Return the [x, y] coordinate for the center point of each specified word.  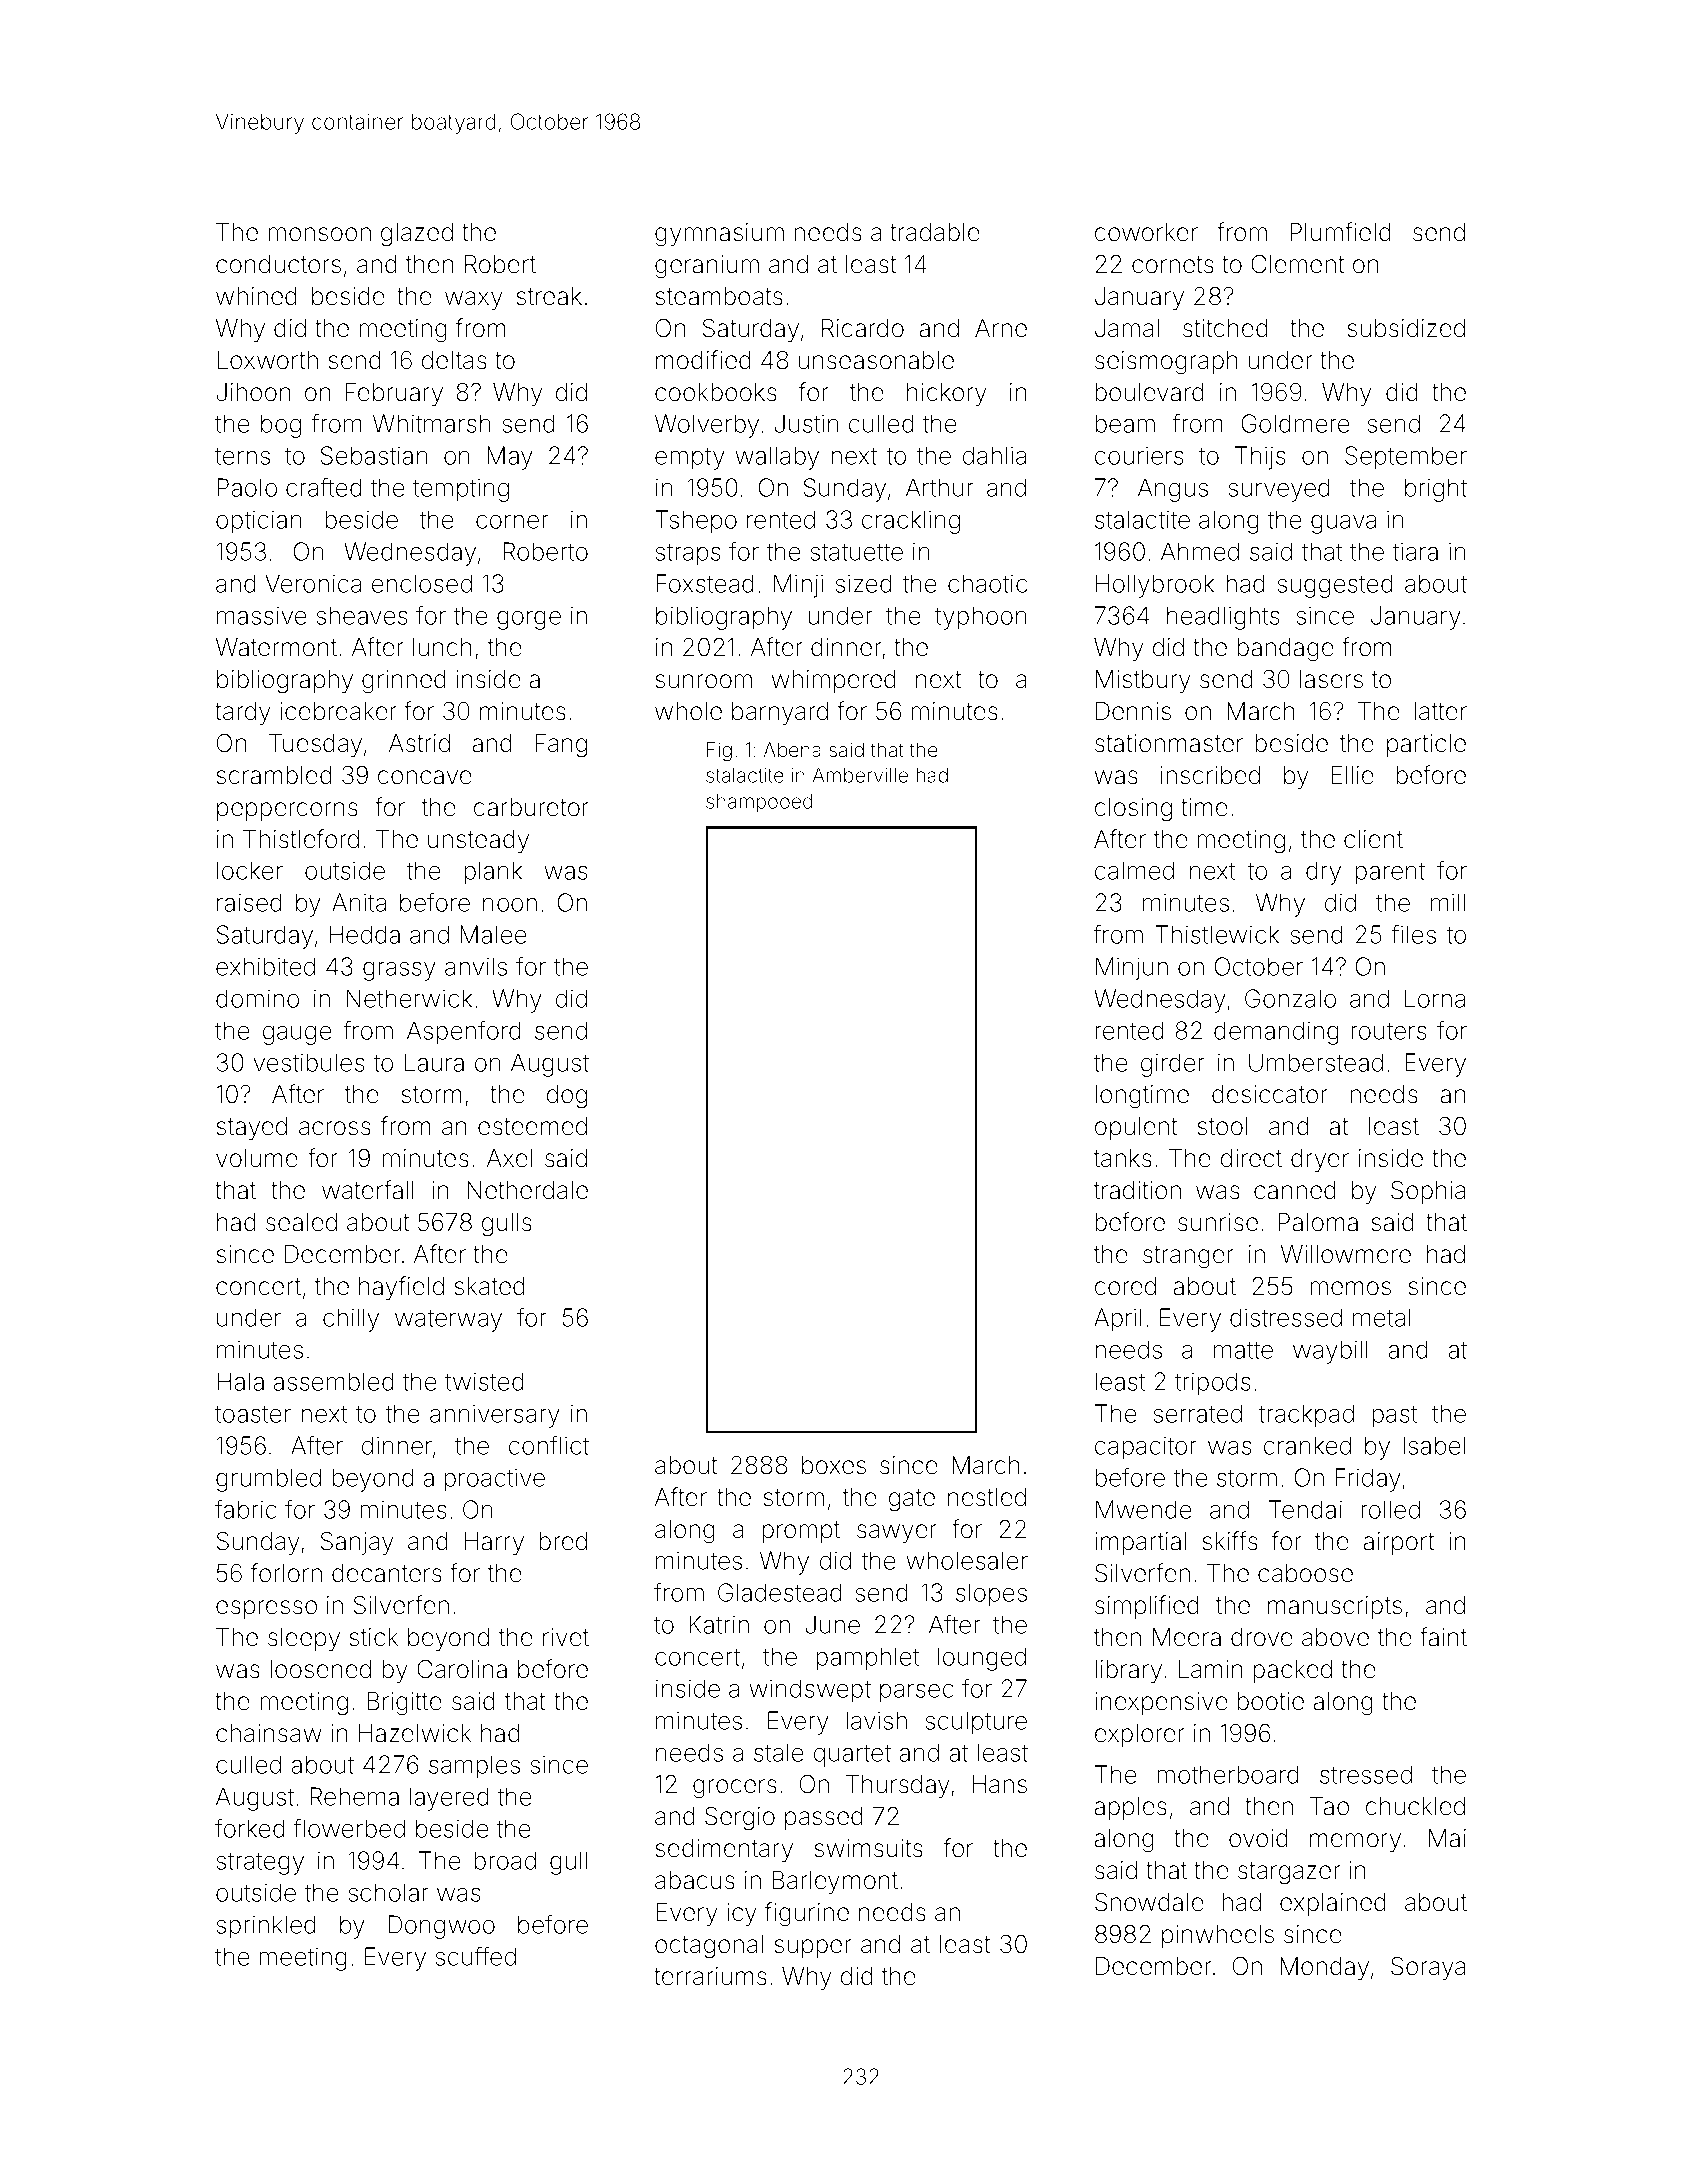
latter [1440, 711]
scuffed [475, 1956]
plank [493, 873]
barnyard [780, 713]
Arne [1001, 328]
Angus [1173, 490]
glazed [417, 235]
